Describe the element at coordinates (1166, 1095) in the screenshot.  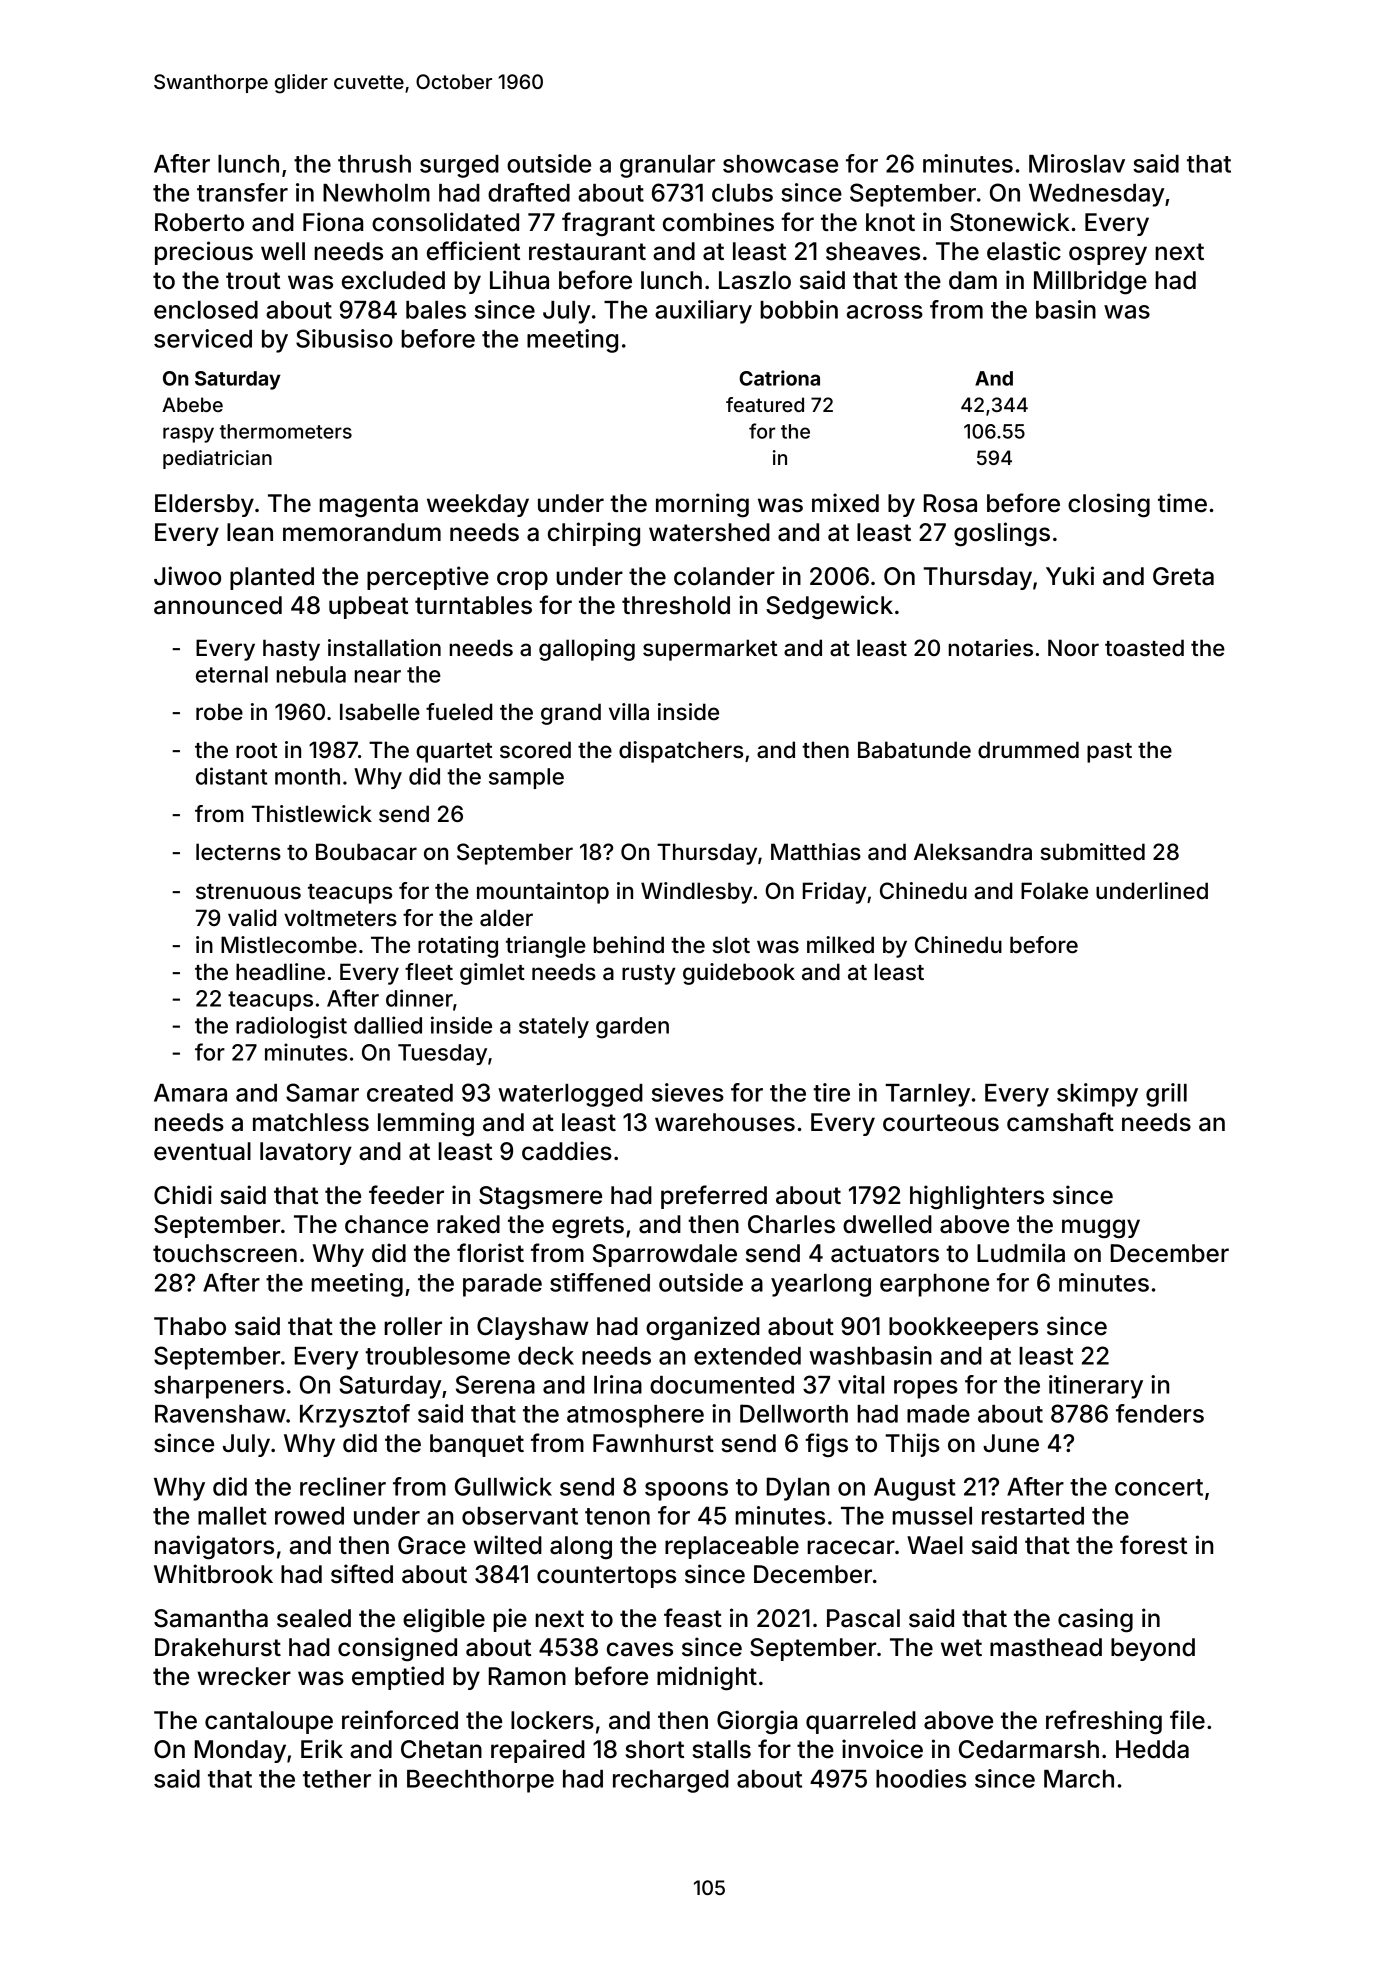
I see `grill` at that location.
